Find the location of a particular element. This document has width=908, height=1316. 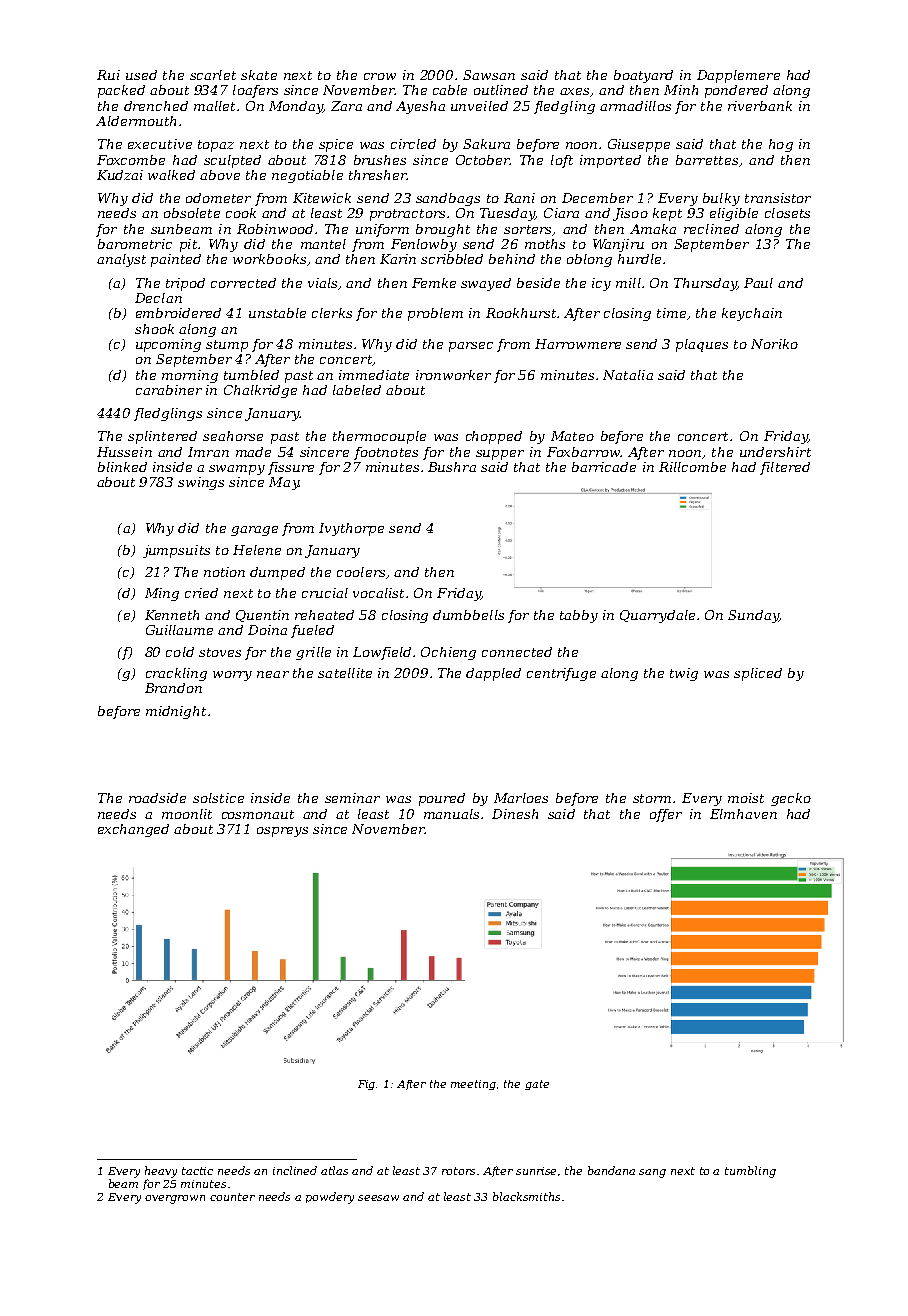

Rui is located at coordinates (108, 75).
